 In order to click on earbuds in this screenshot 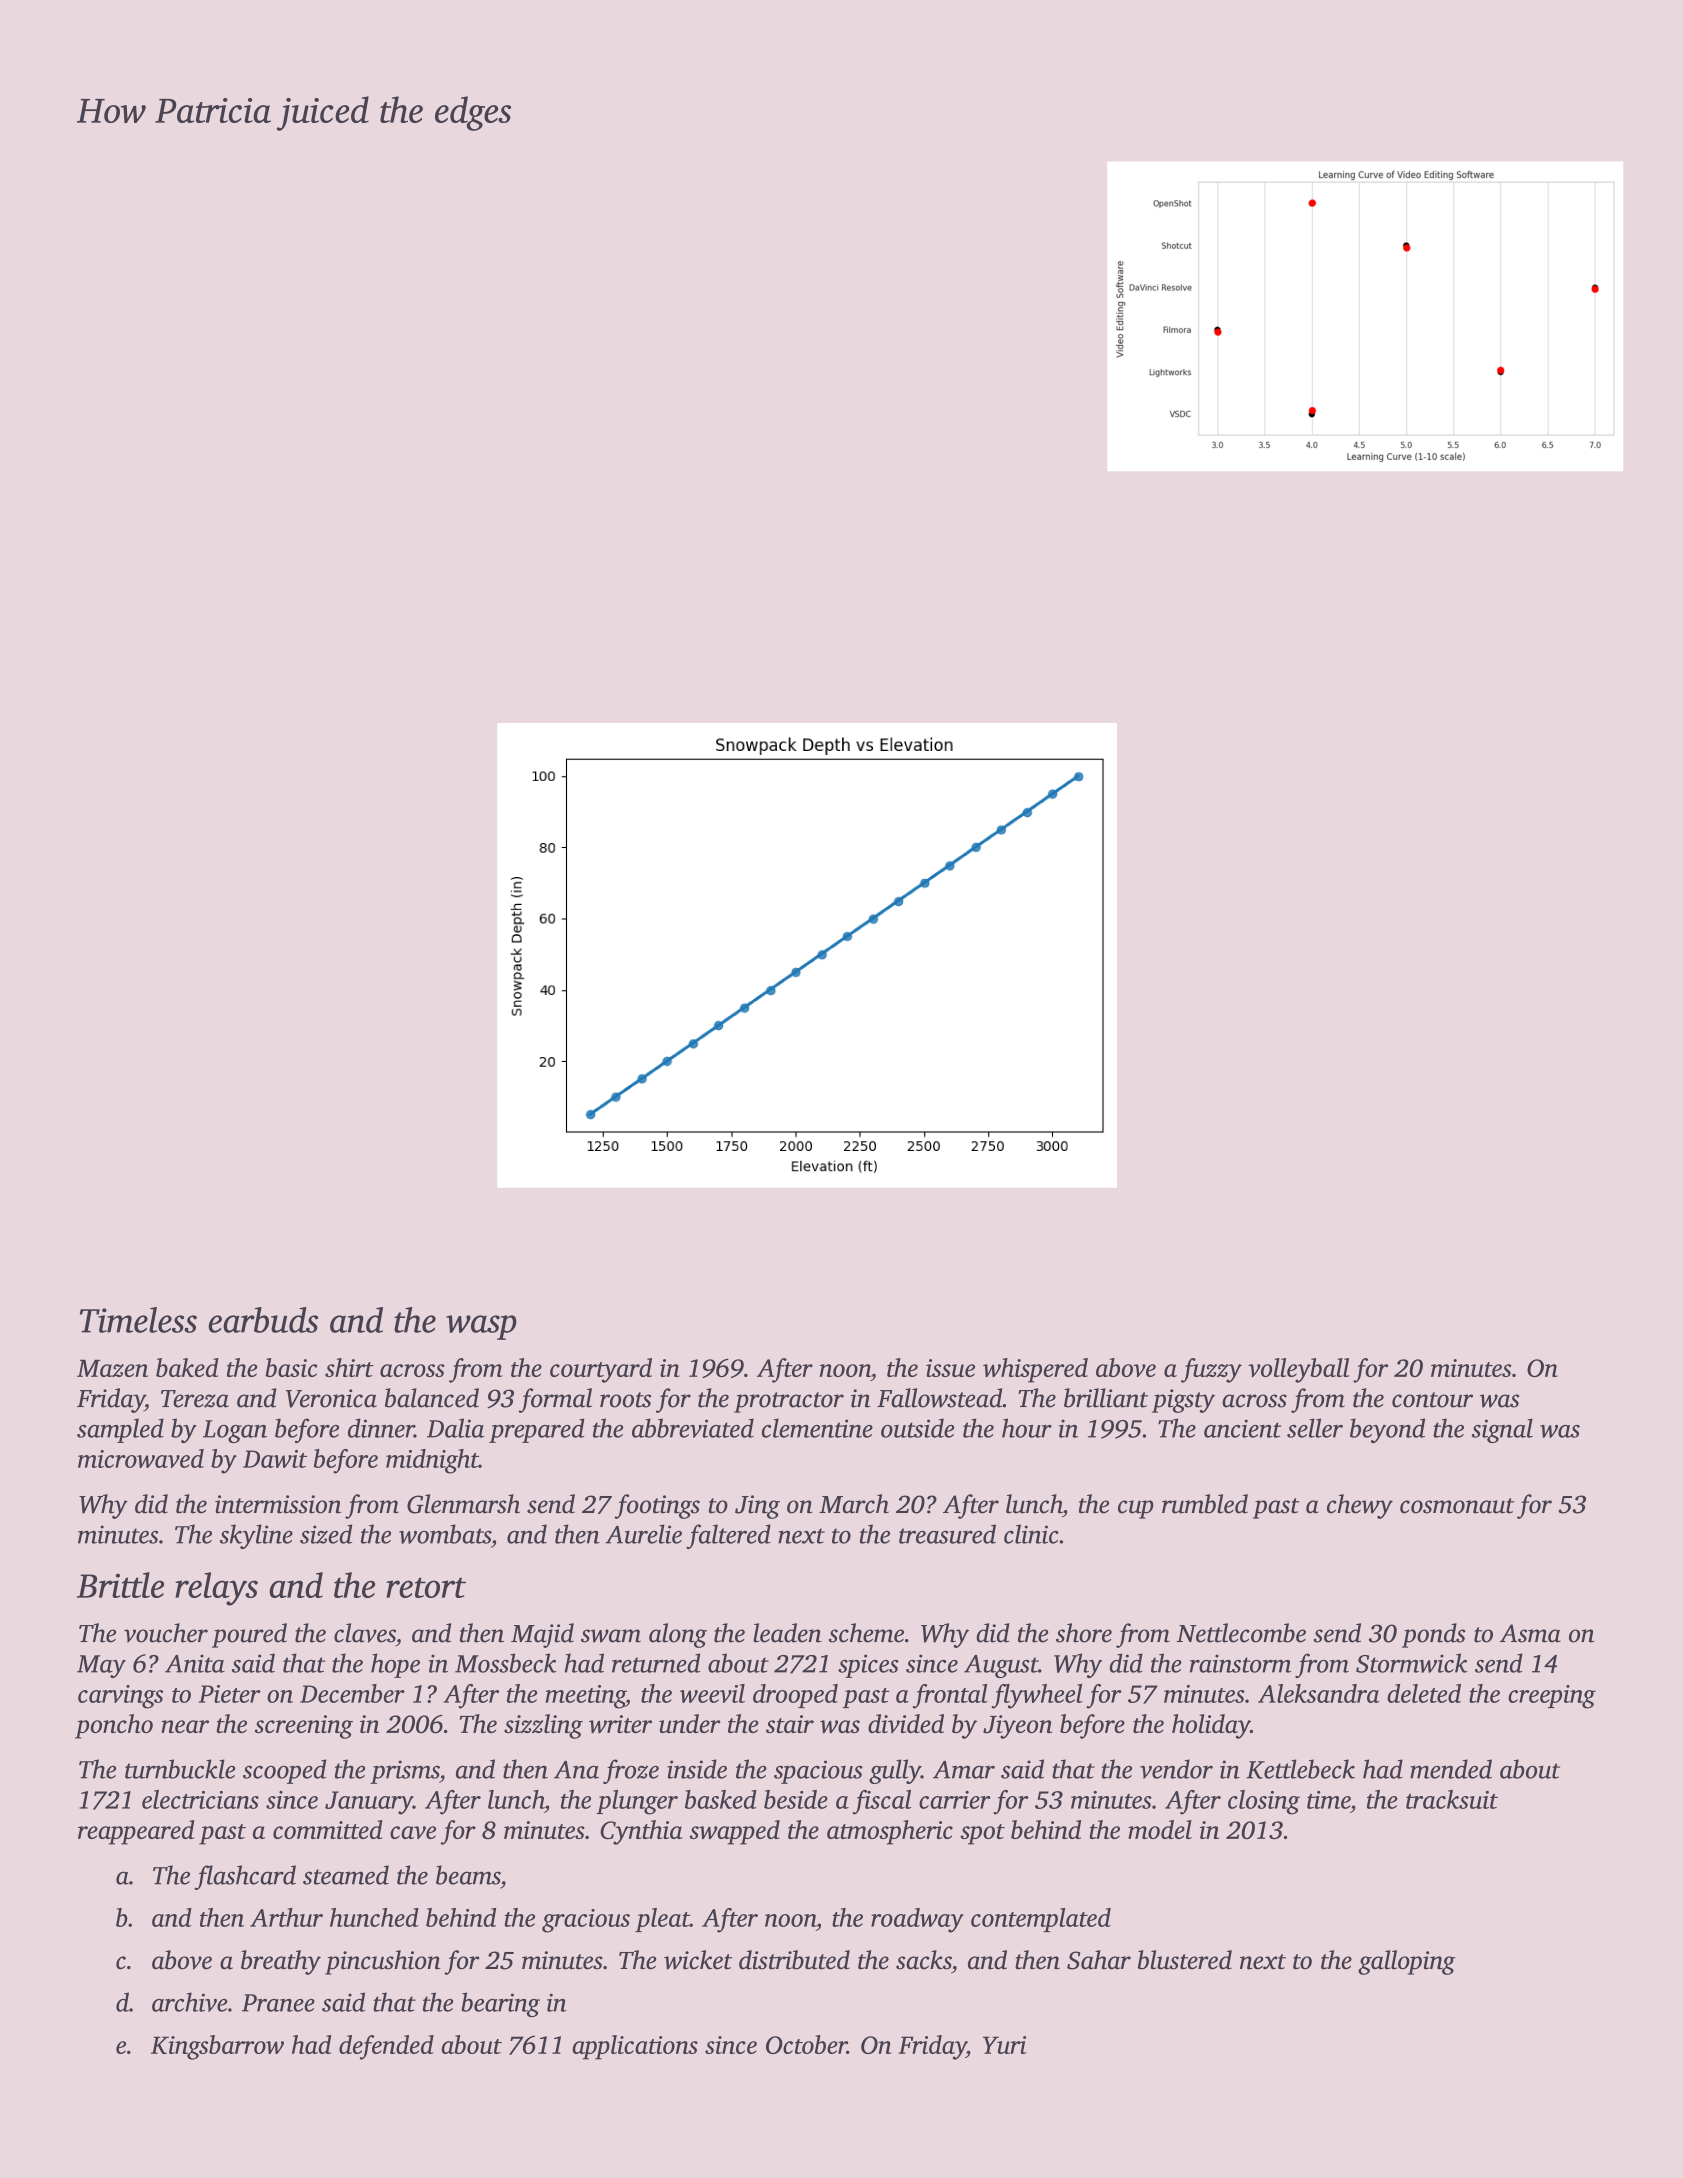, I will do `click(263, 1320)`.
